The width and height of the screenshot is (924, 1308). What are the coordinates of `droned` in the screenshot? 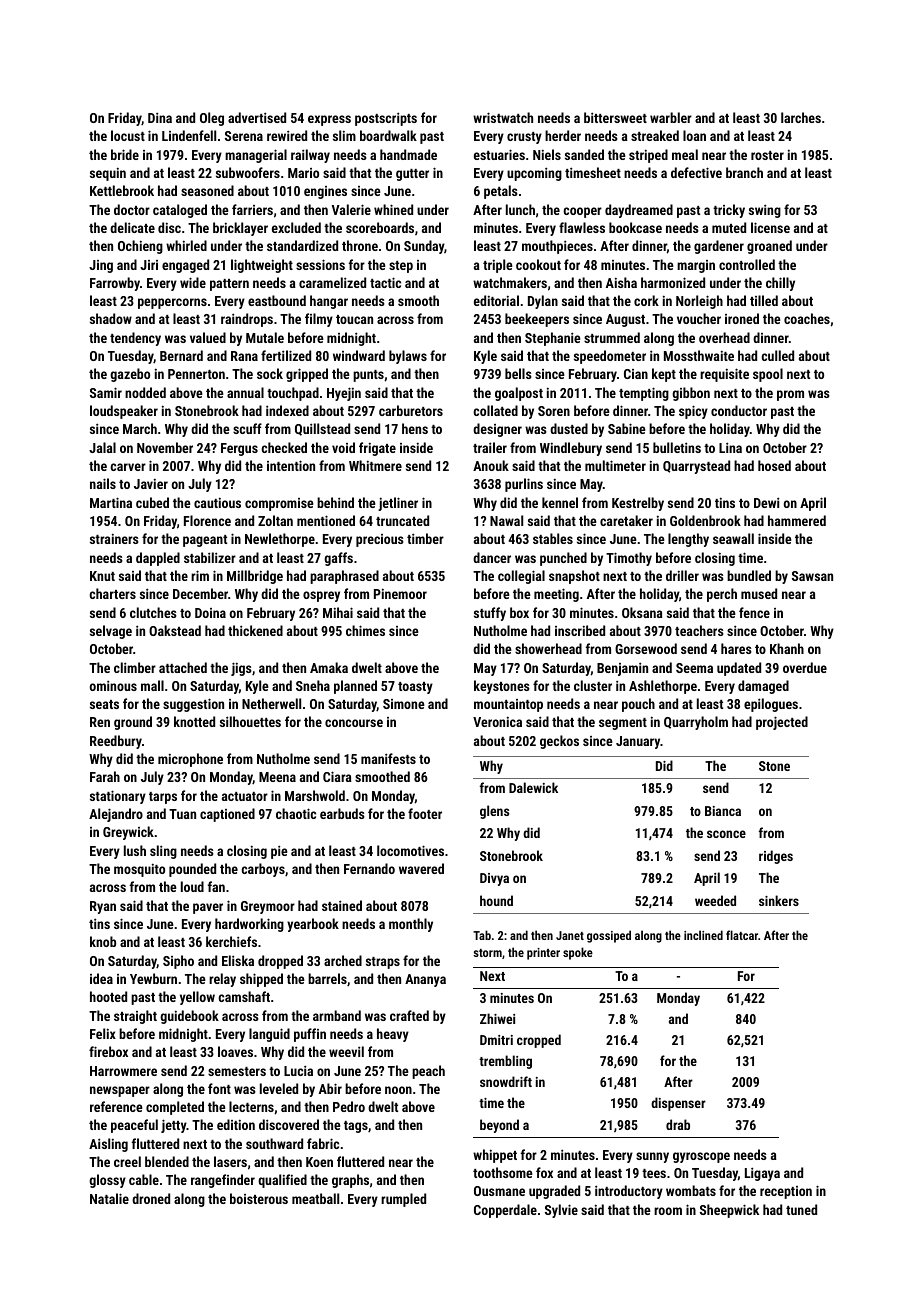 It's located at (151, 1198).
